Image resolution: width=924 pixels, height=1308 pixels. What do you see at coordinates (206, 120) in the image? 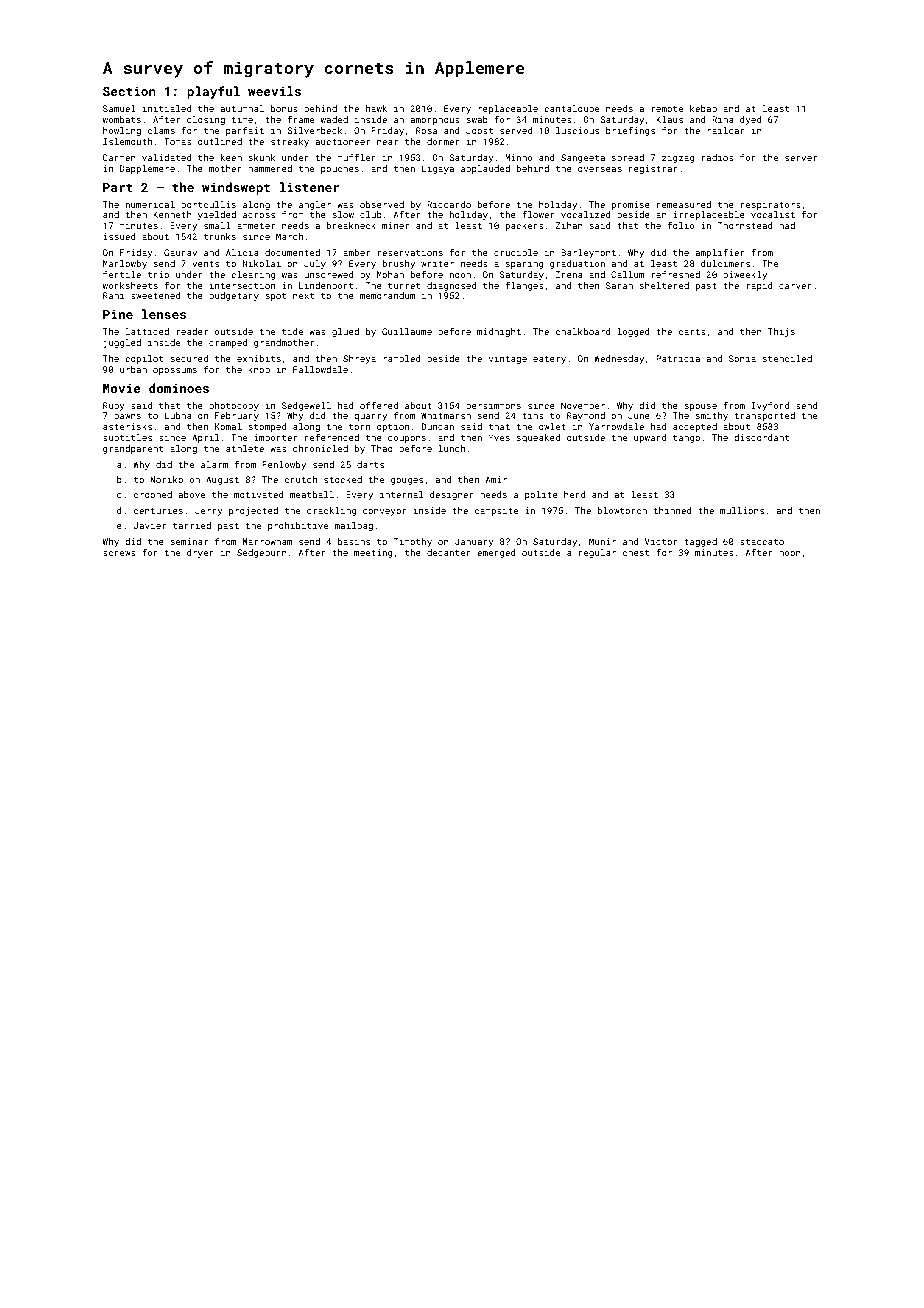
I see `closing` at bounding box center [206, 120].
